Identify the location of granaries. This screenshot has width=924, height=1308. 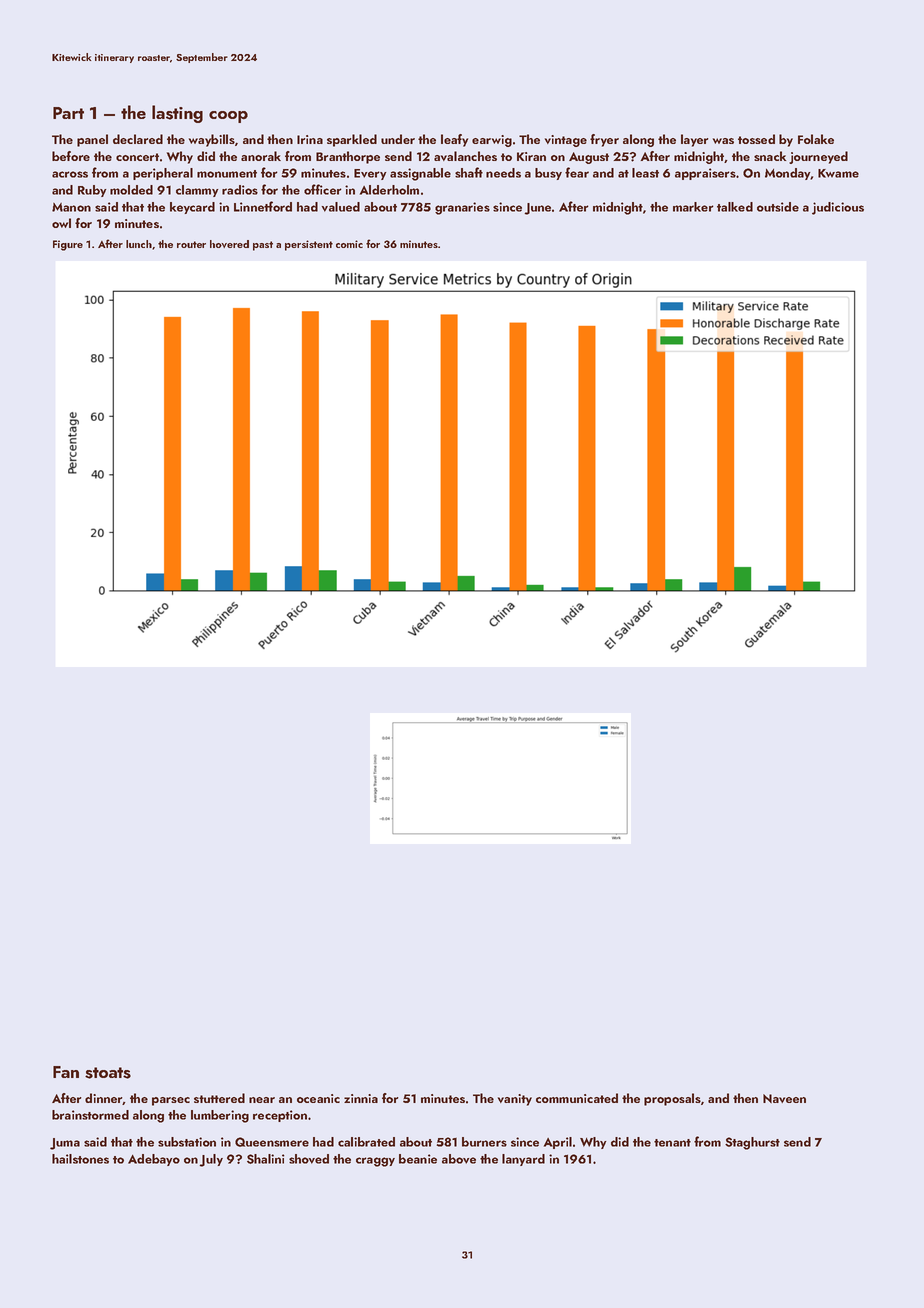
(462, 208).
